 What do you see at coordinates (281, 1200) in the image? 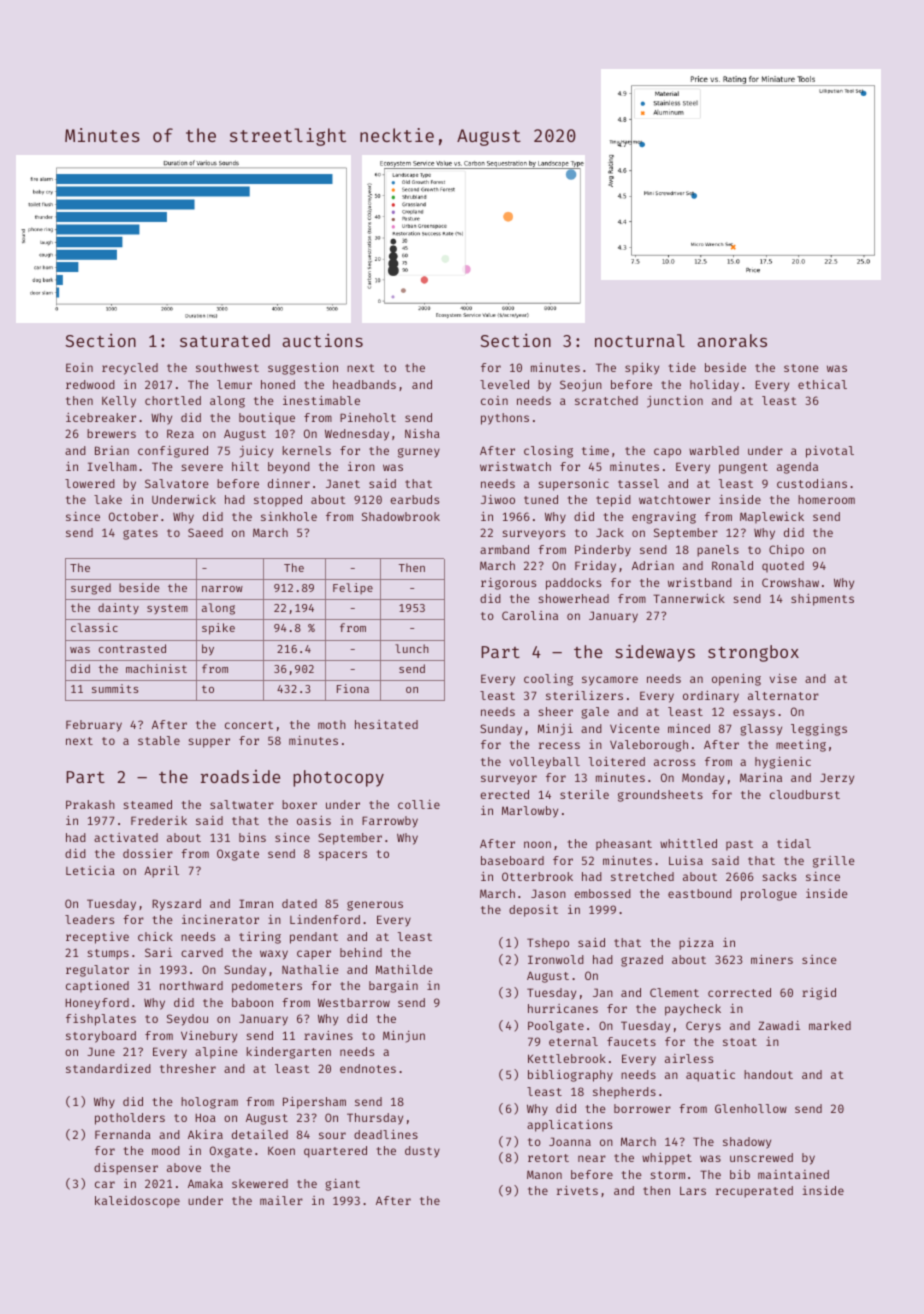
I see `mailer` at bounding box center [281, 1200].
